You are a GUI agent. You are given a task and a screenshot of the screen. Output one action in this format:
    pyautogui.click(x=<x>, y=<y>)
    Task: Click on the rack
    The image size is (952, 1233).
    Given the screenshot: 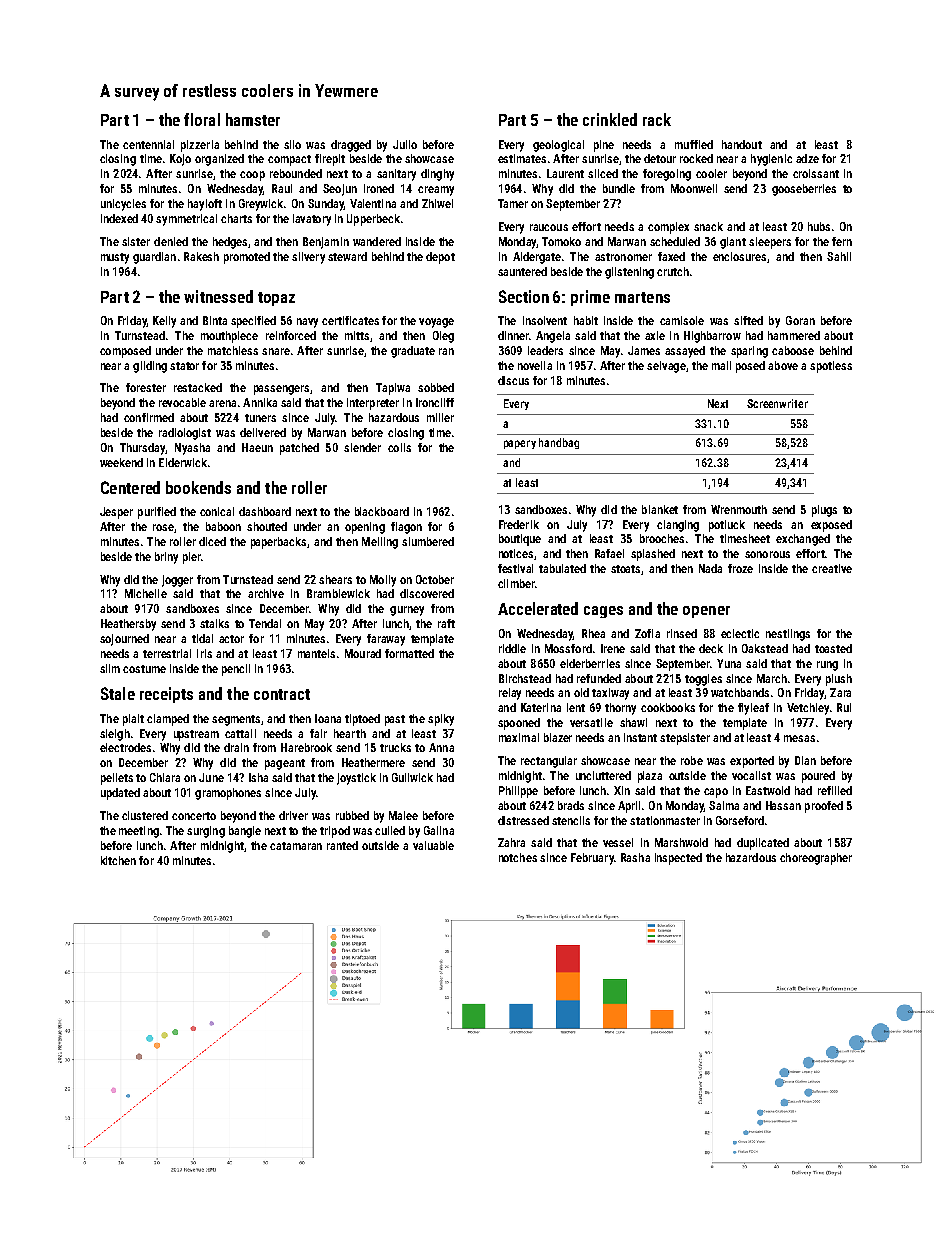 What is the action you would take?
    pyautogui.click(x=657, y=119)
